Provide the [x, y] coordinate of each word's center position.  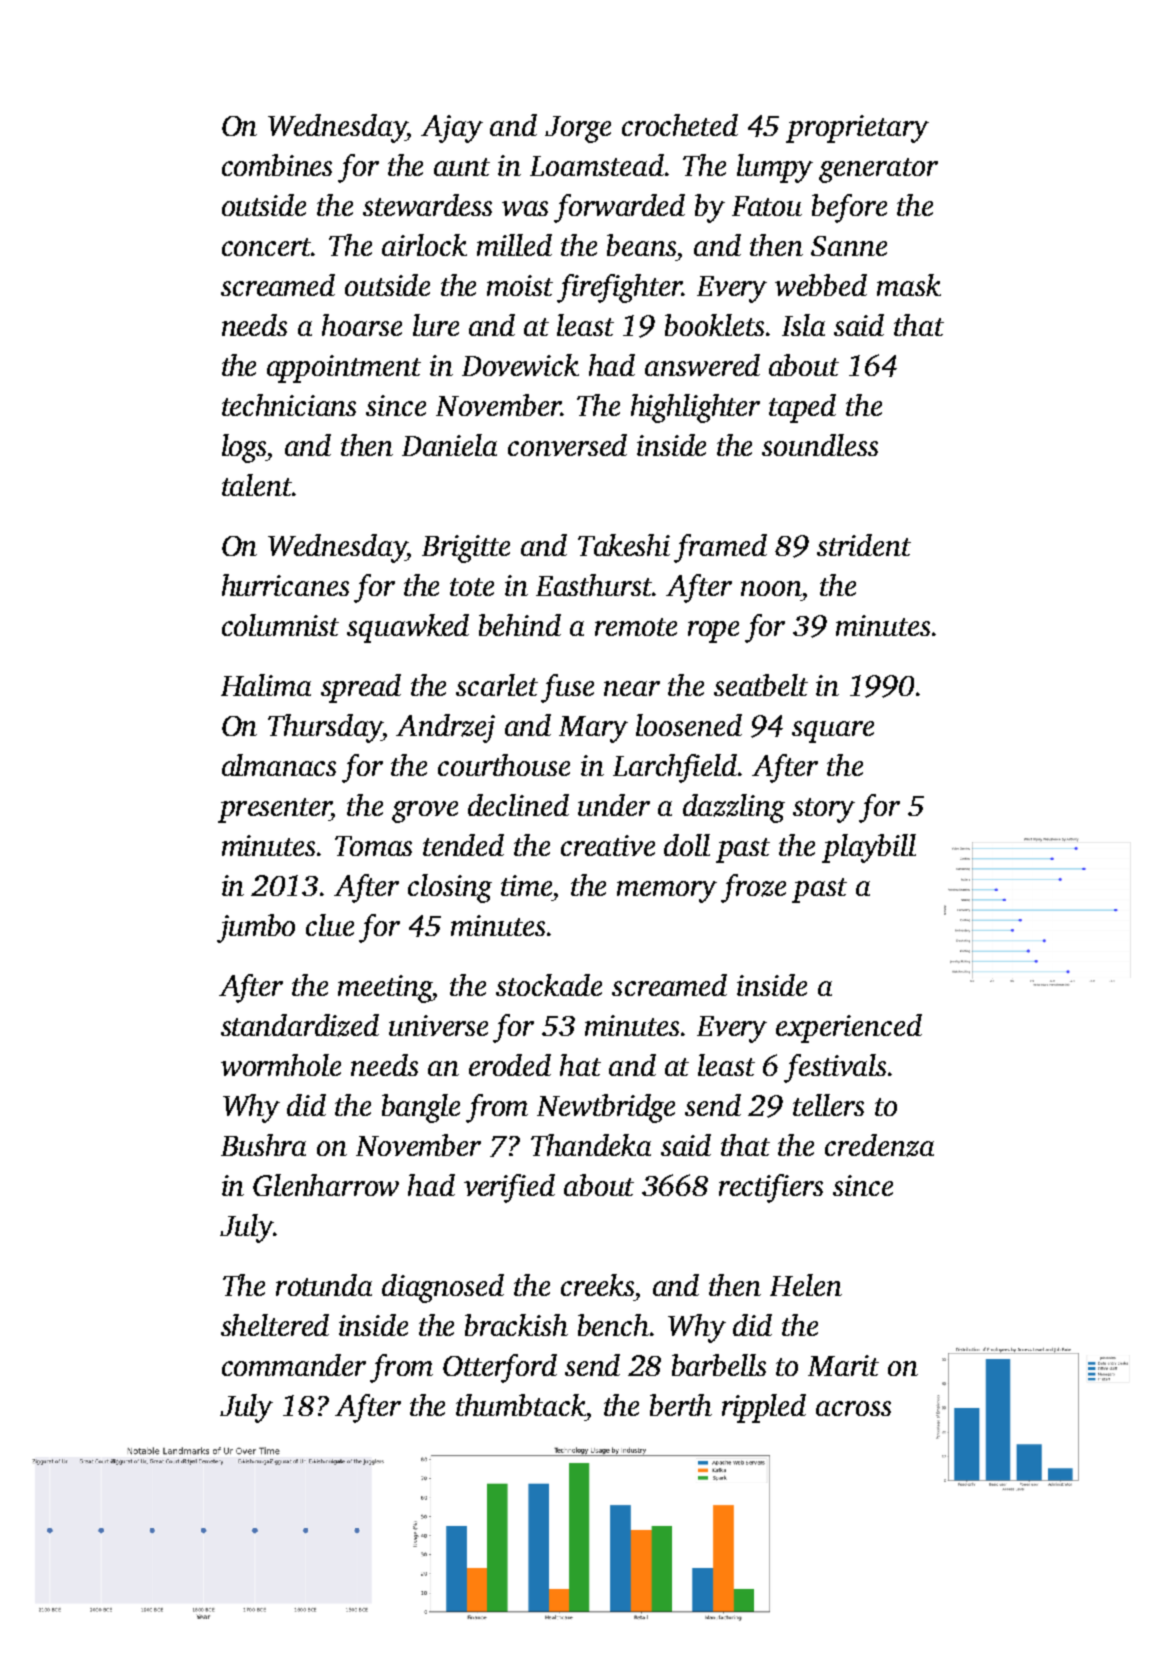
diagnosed [443, 1288]
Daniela [449, 445]
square [833, 732]
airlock [424, 245]
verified [509, 1188]
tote [472, 587]
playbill [869, 848]
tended [463, 845]
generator [878, 170]
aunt [462, 167]
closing [450, 888]
